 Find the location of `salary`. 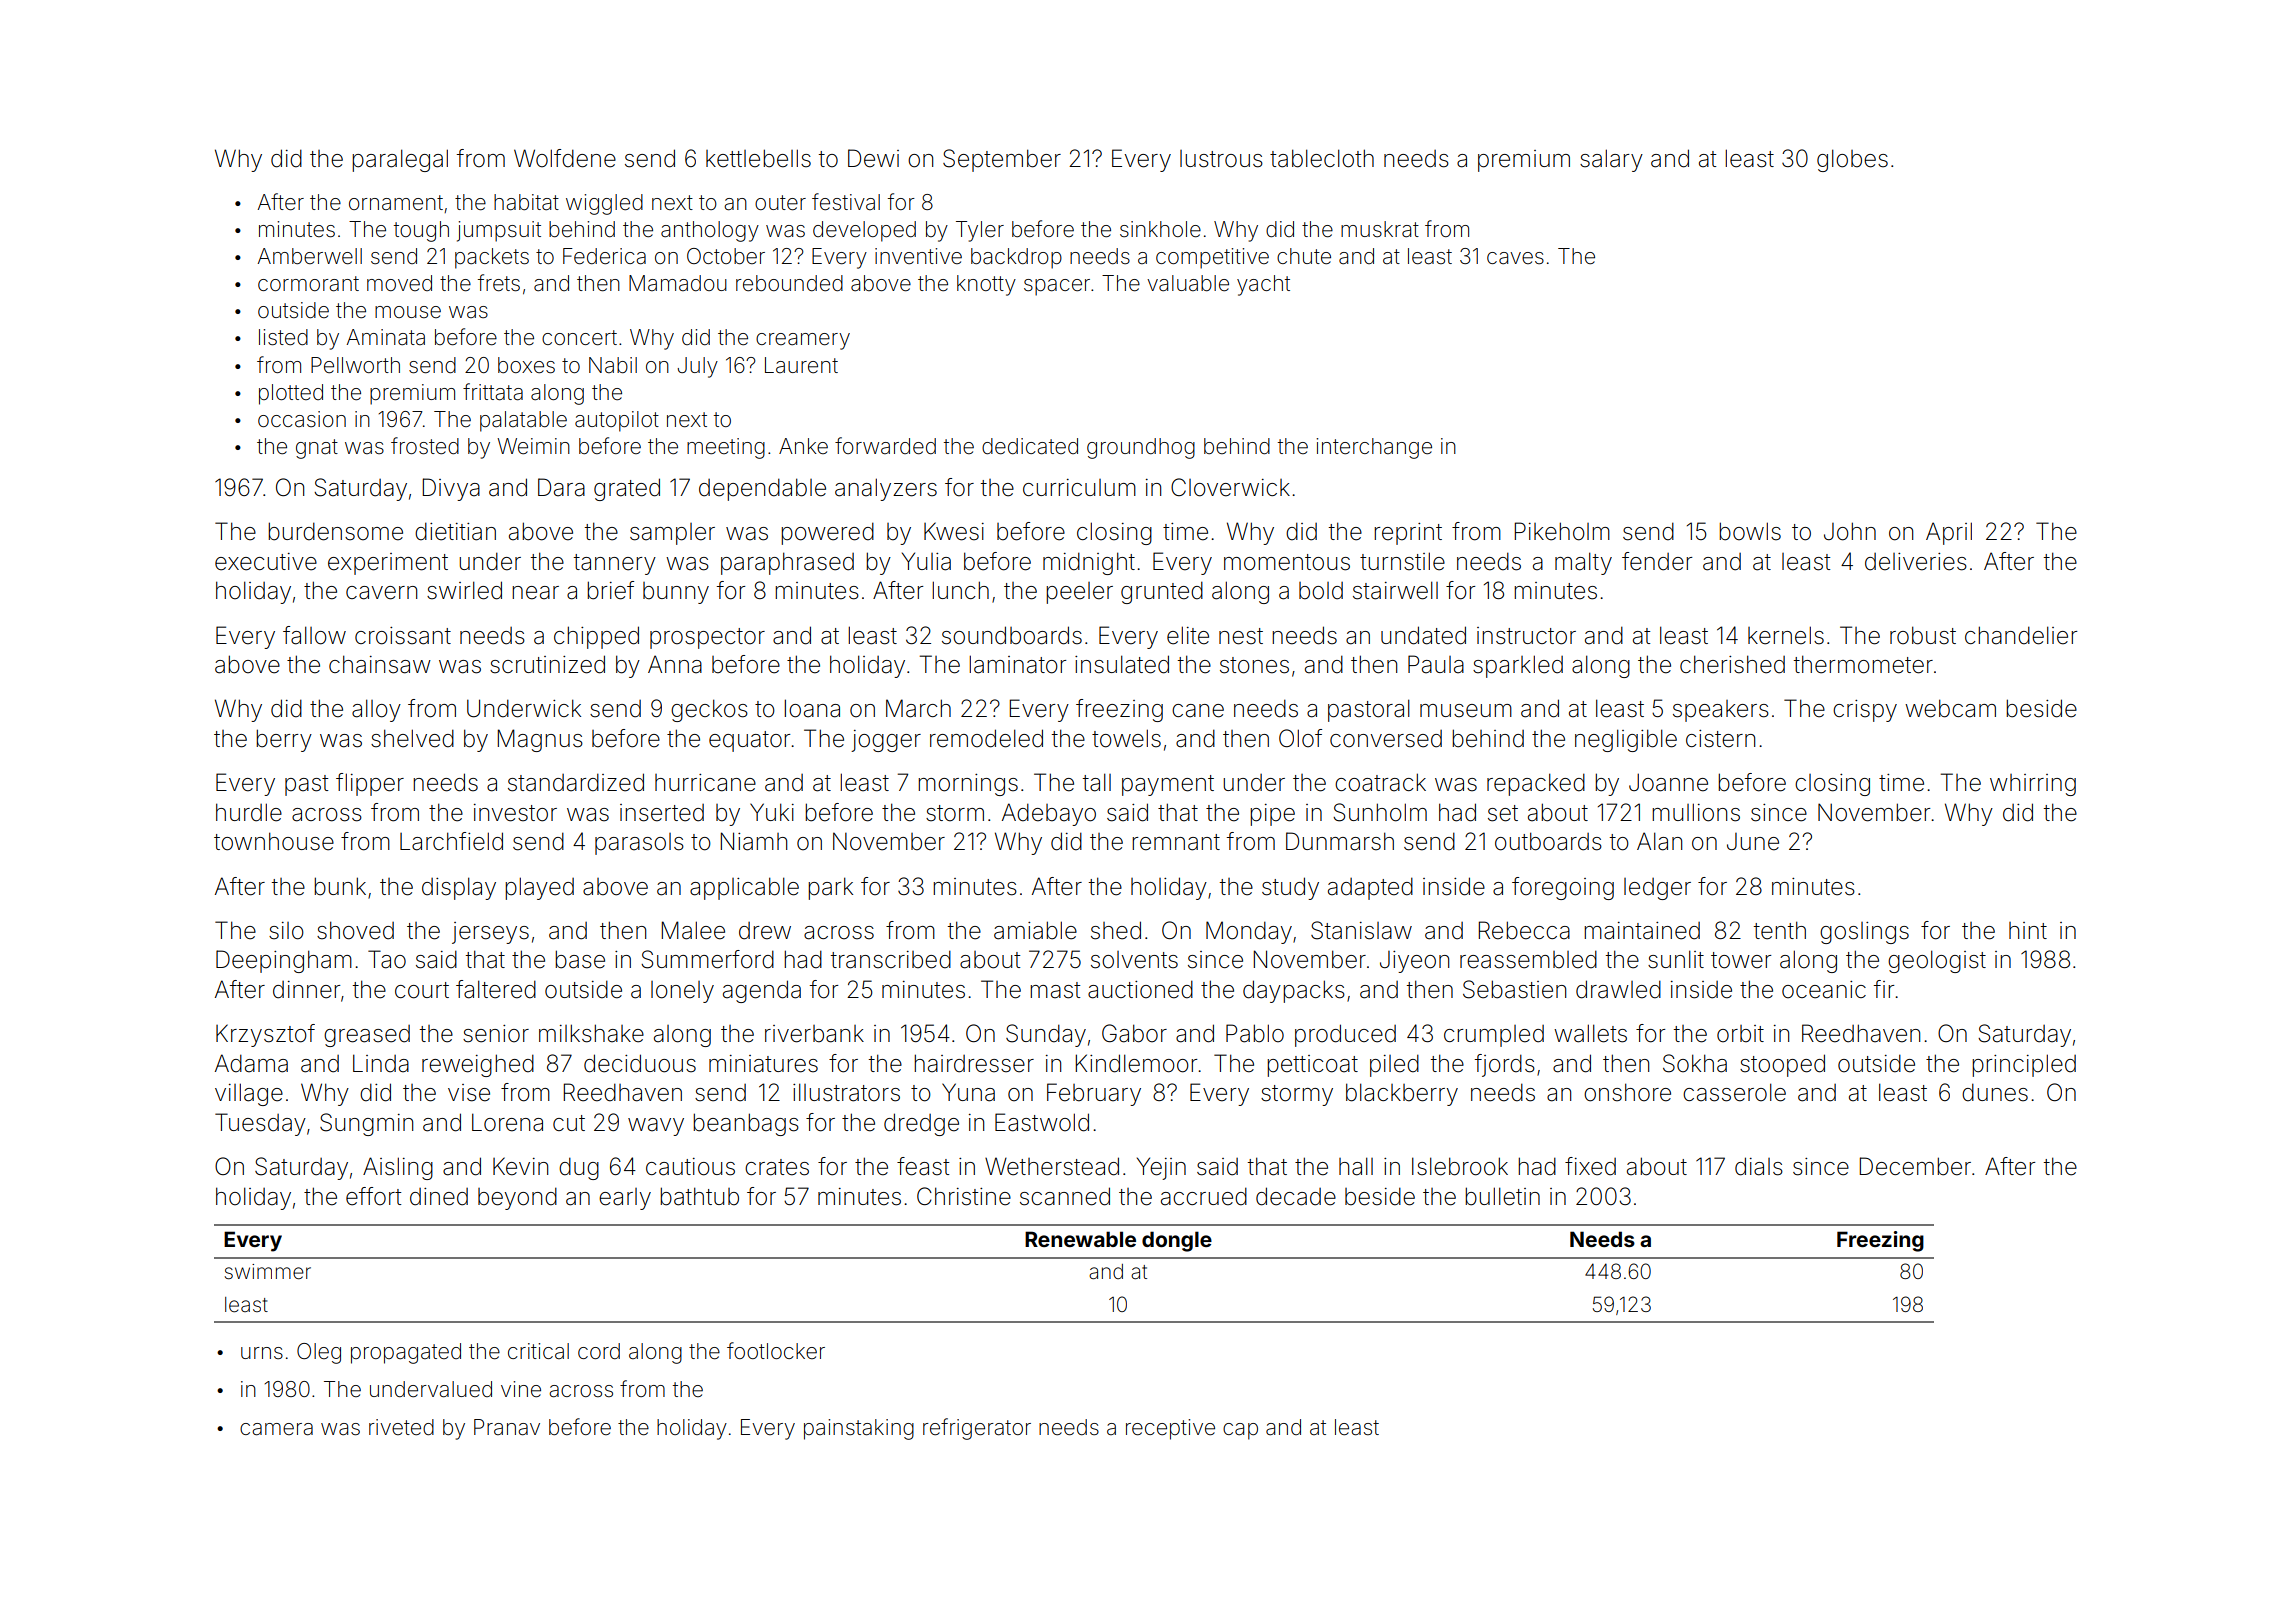

salary is located at coordinates (1611, 160).
